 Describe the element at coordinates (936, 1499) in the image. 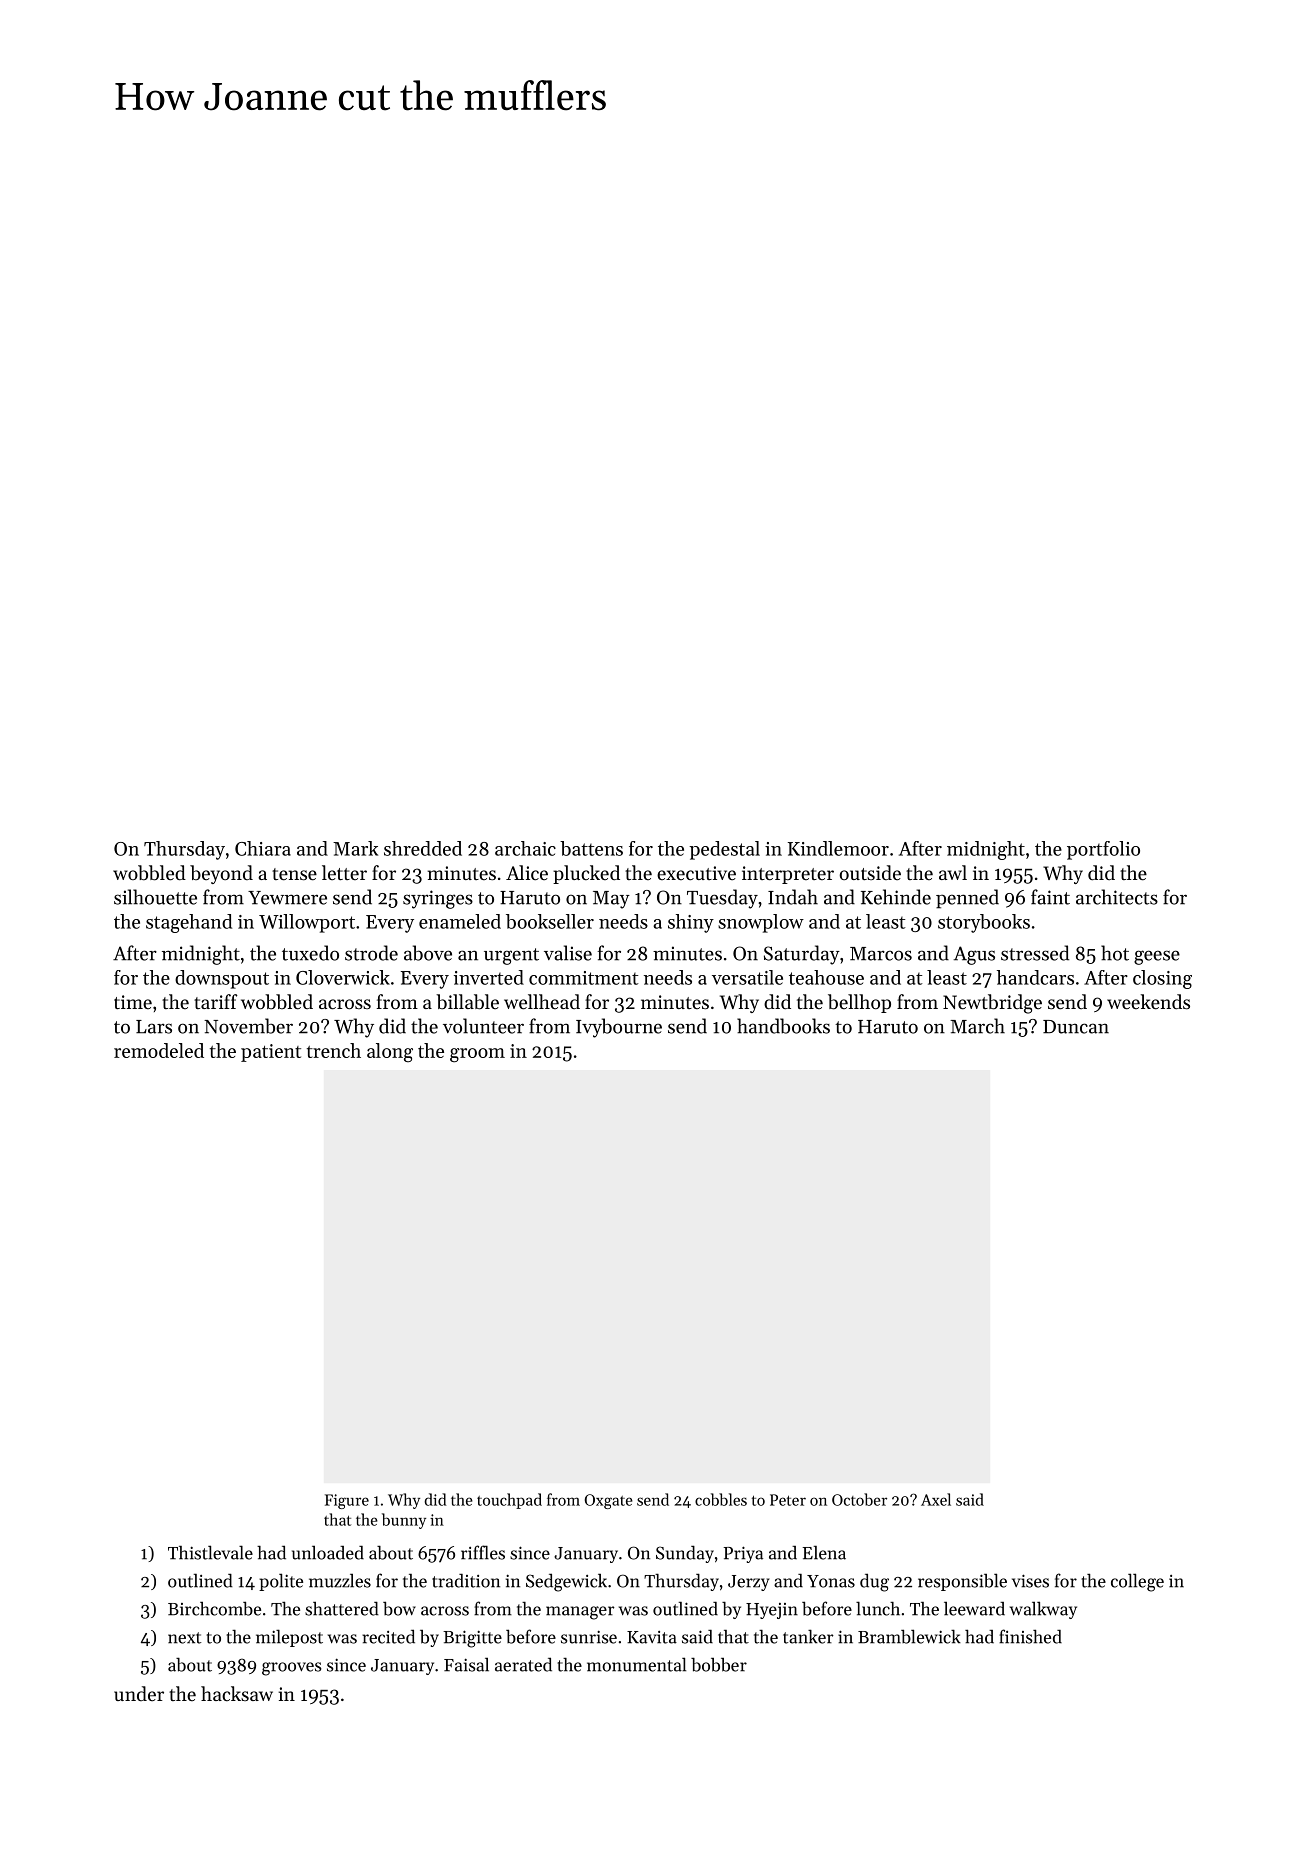

I see `Axel` at that location.
